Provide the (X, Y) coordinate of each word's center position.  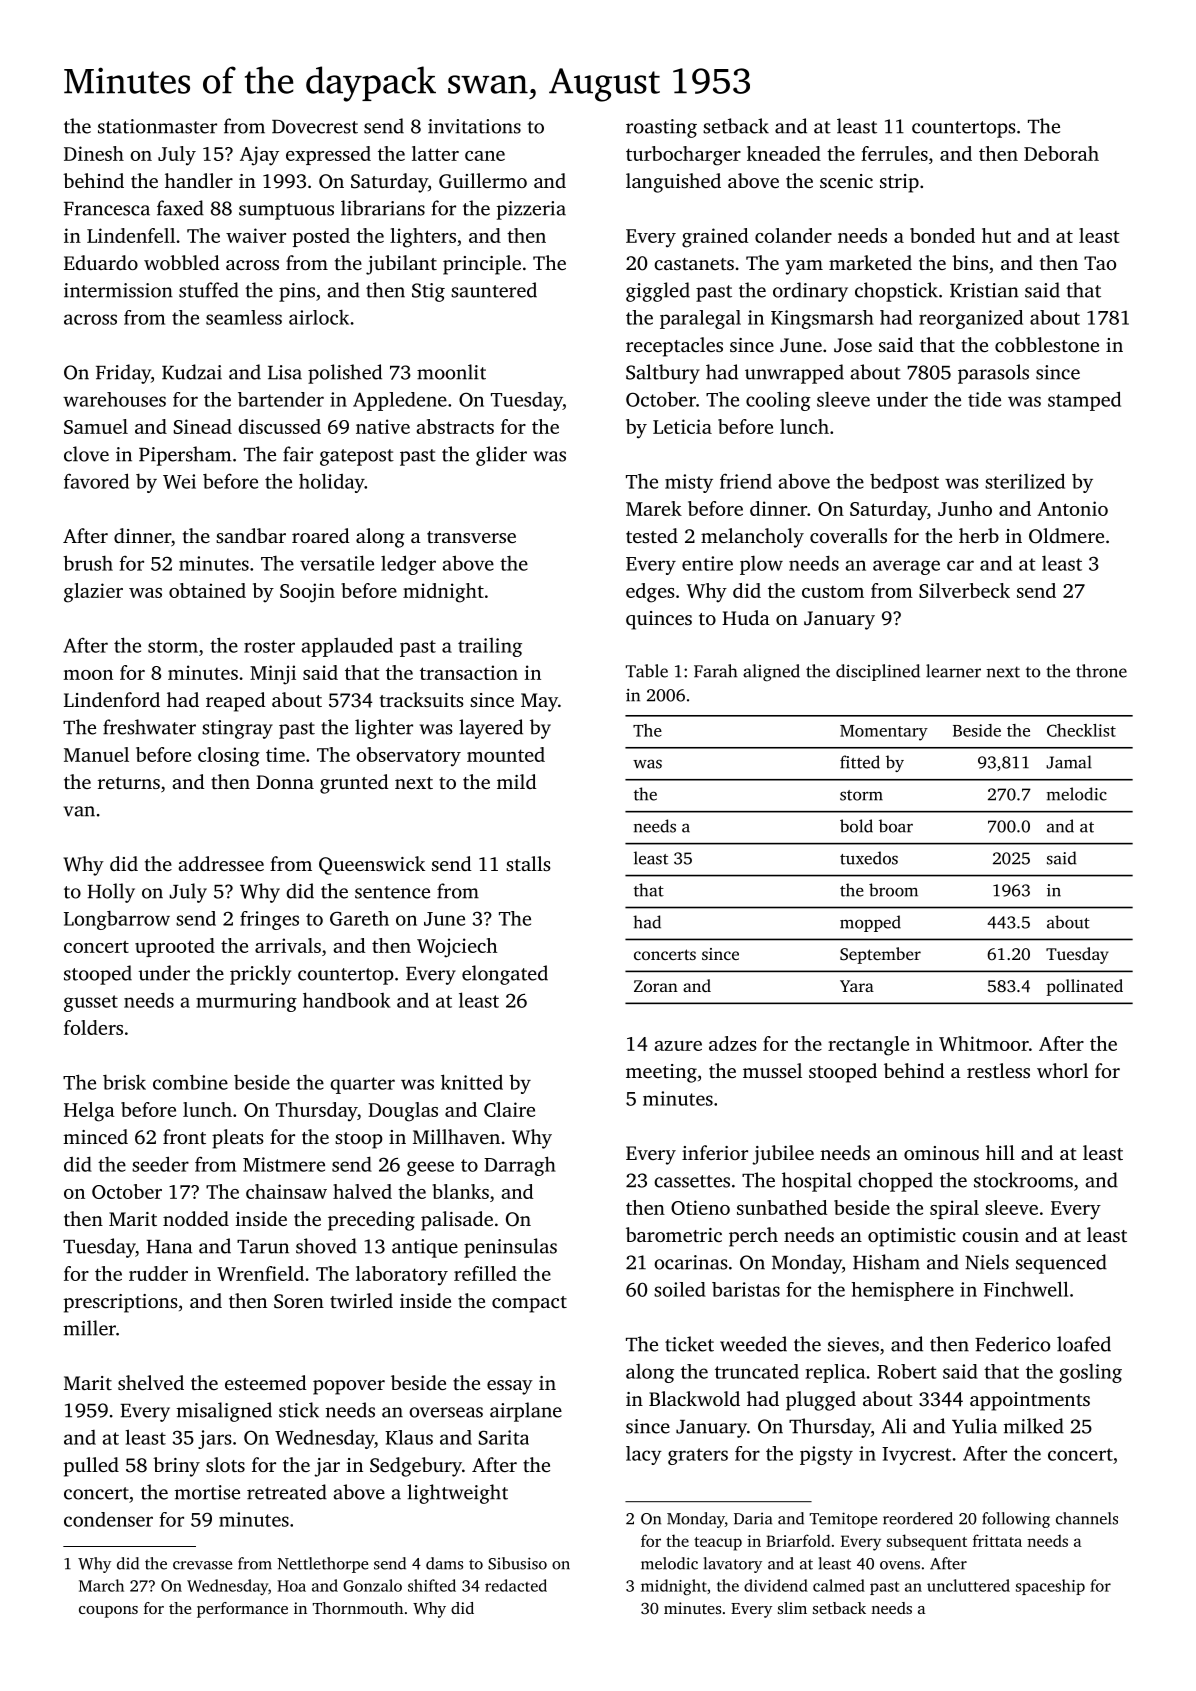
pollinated (1084, 987)
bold (856, 826)
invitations (474, 126)
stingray (237, 729)
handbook (347, 1000)
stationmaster (157, 126)
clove (86, 454)
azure (678, 1046)
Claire (509, 1109)
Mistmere (284, 1164)
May (539, 702)
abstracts (455, 426)
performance (242, 1610)
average (906, 567)
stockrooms (1023, 1180)
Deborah (1061, 153)
